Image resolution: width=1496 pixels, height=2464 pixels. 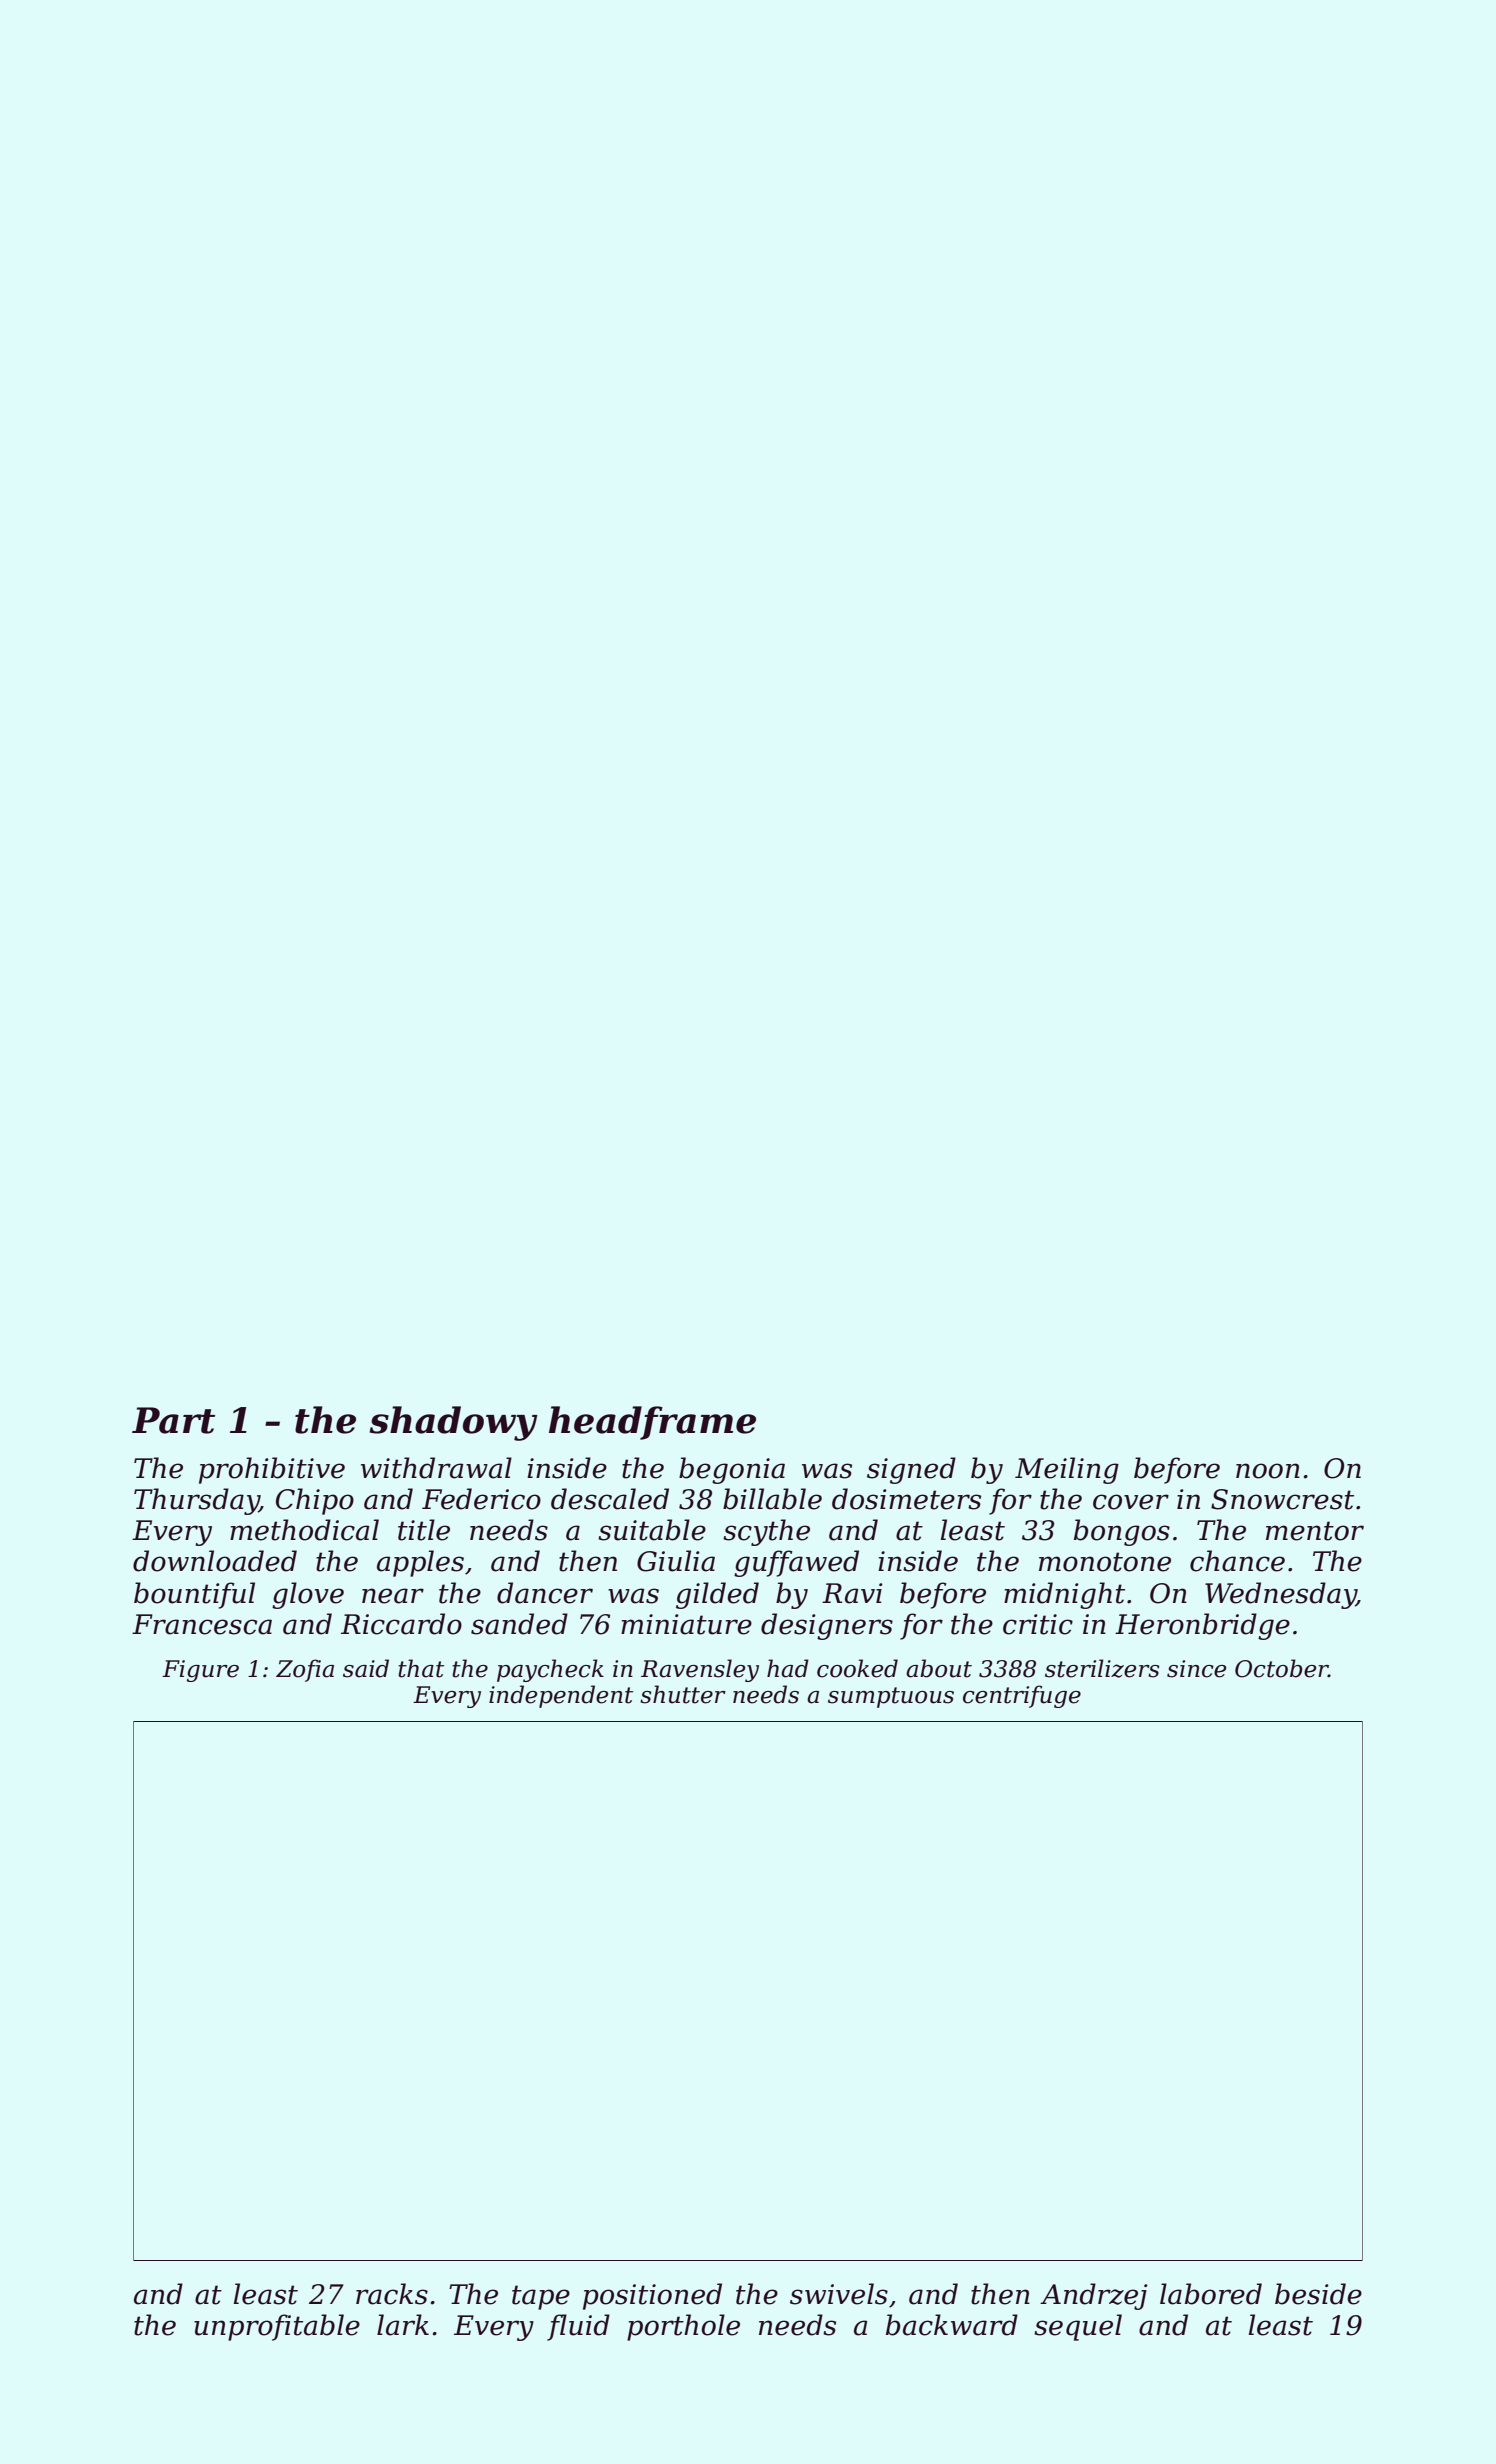 What do you see at coordinates (839, 2294) in the screenshot?
I see `swivels` at bounding box center [839, 2294].
